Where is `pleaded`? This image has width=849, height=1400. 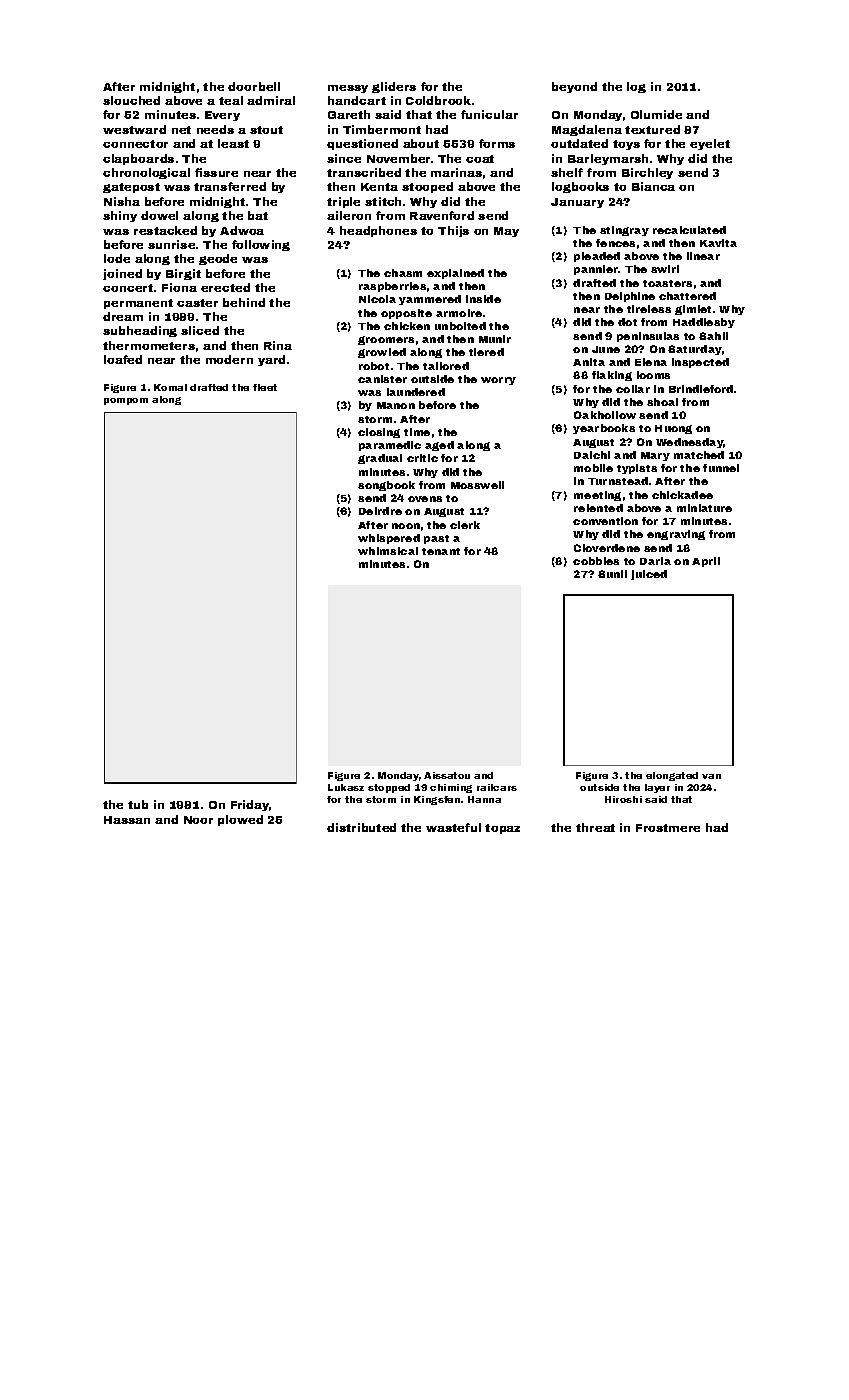 pleaded is located at coordinates (597, 257).
